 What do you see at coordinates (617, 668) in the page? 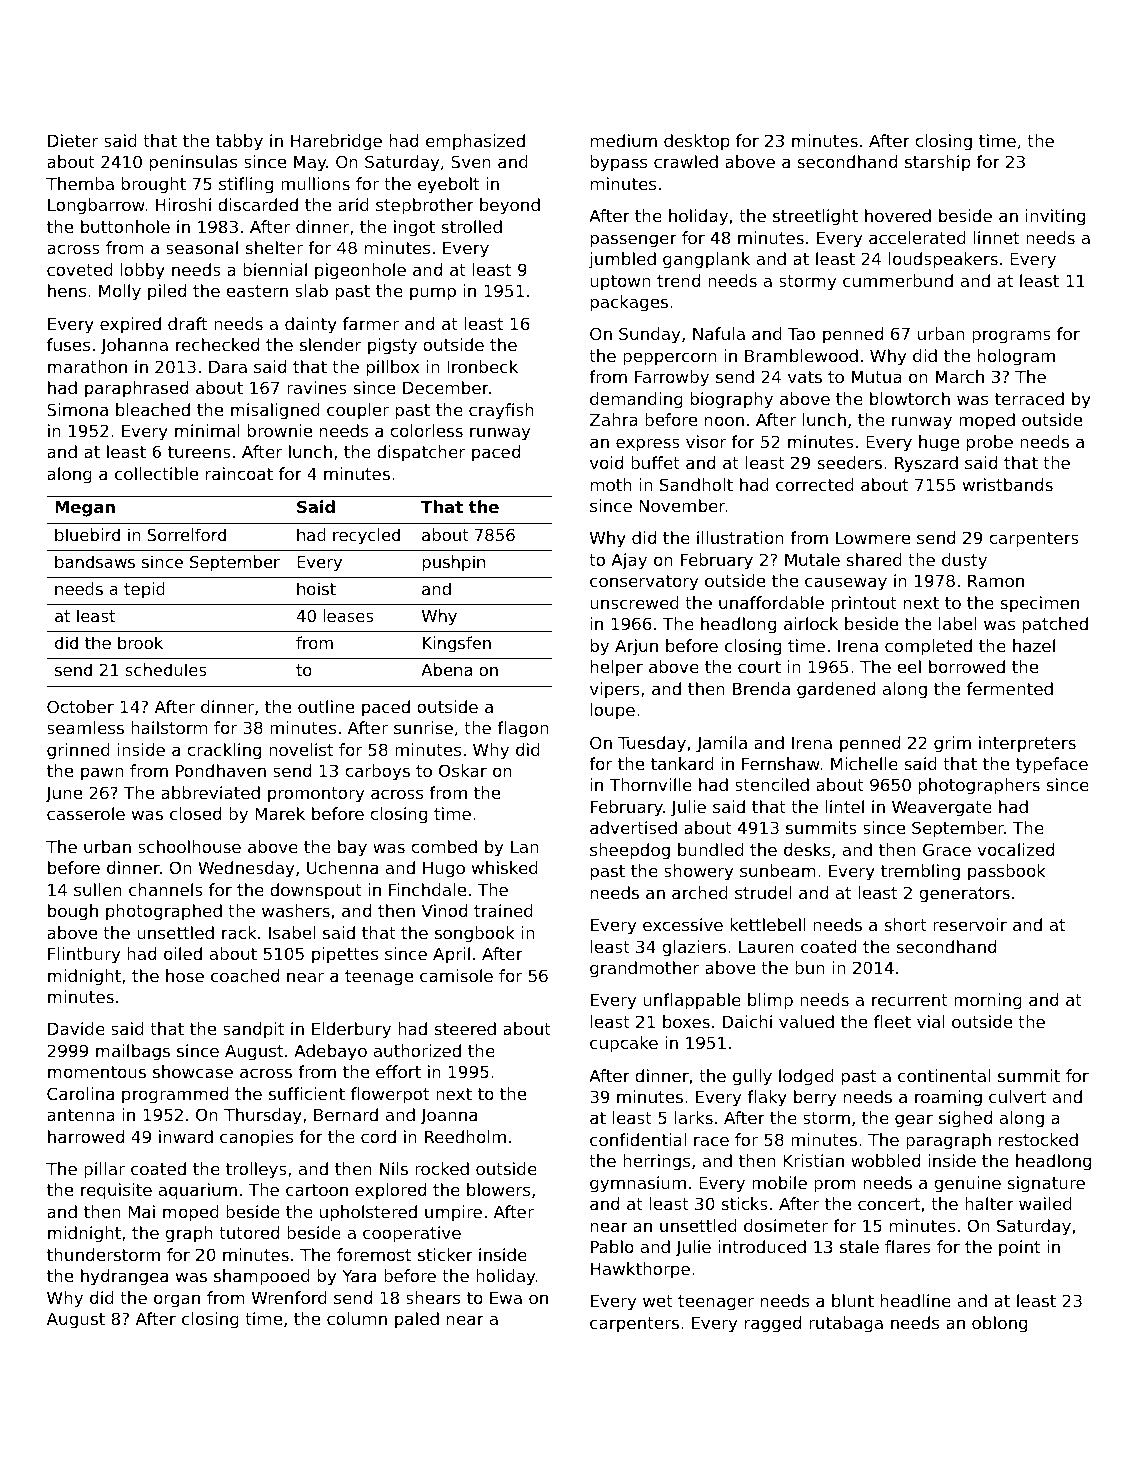
I see `helper` at bounding box center [617, 668].
